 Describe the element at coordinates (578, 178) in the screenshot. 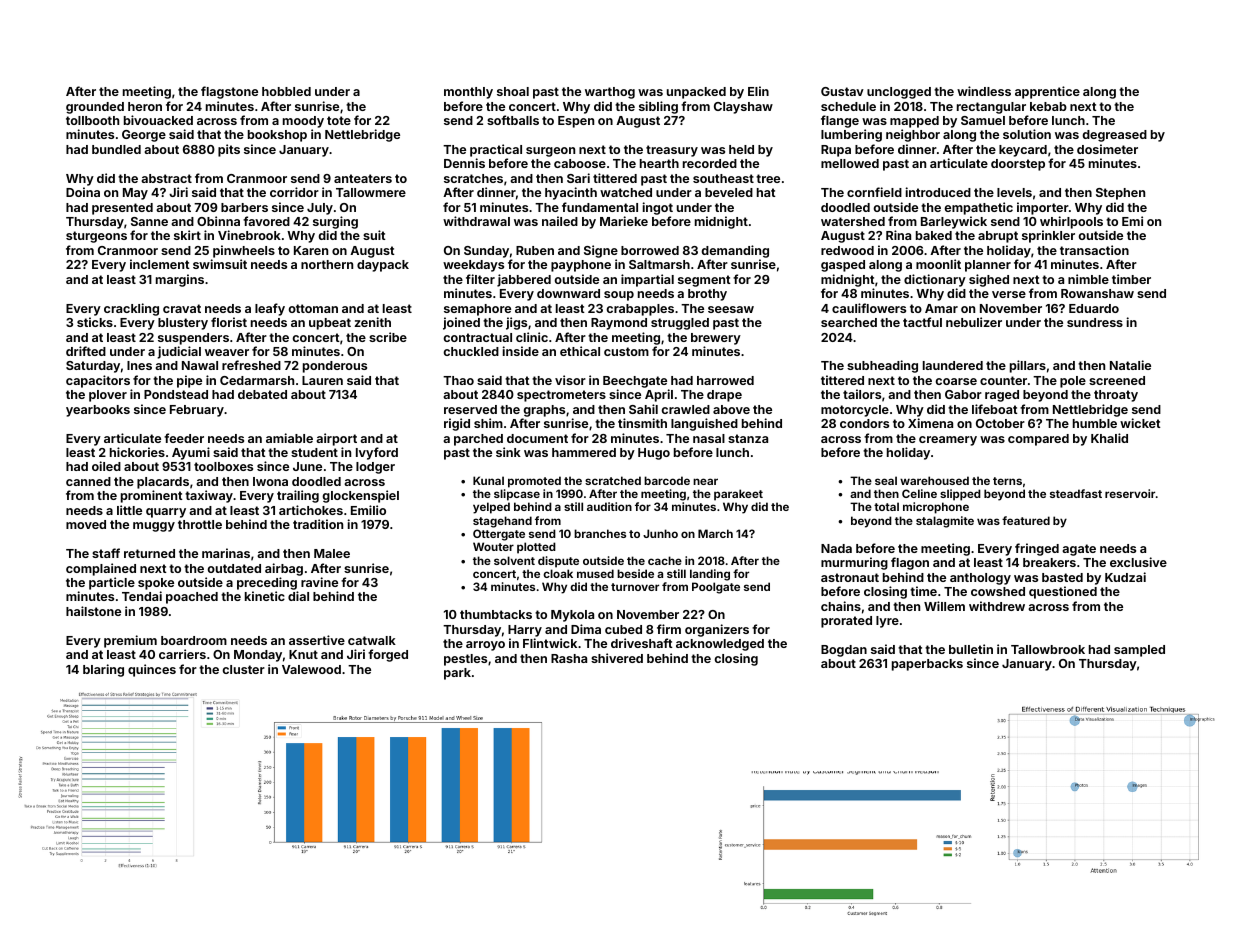

I see `Sari` at that location.
